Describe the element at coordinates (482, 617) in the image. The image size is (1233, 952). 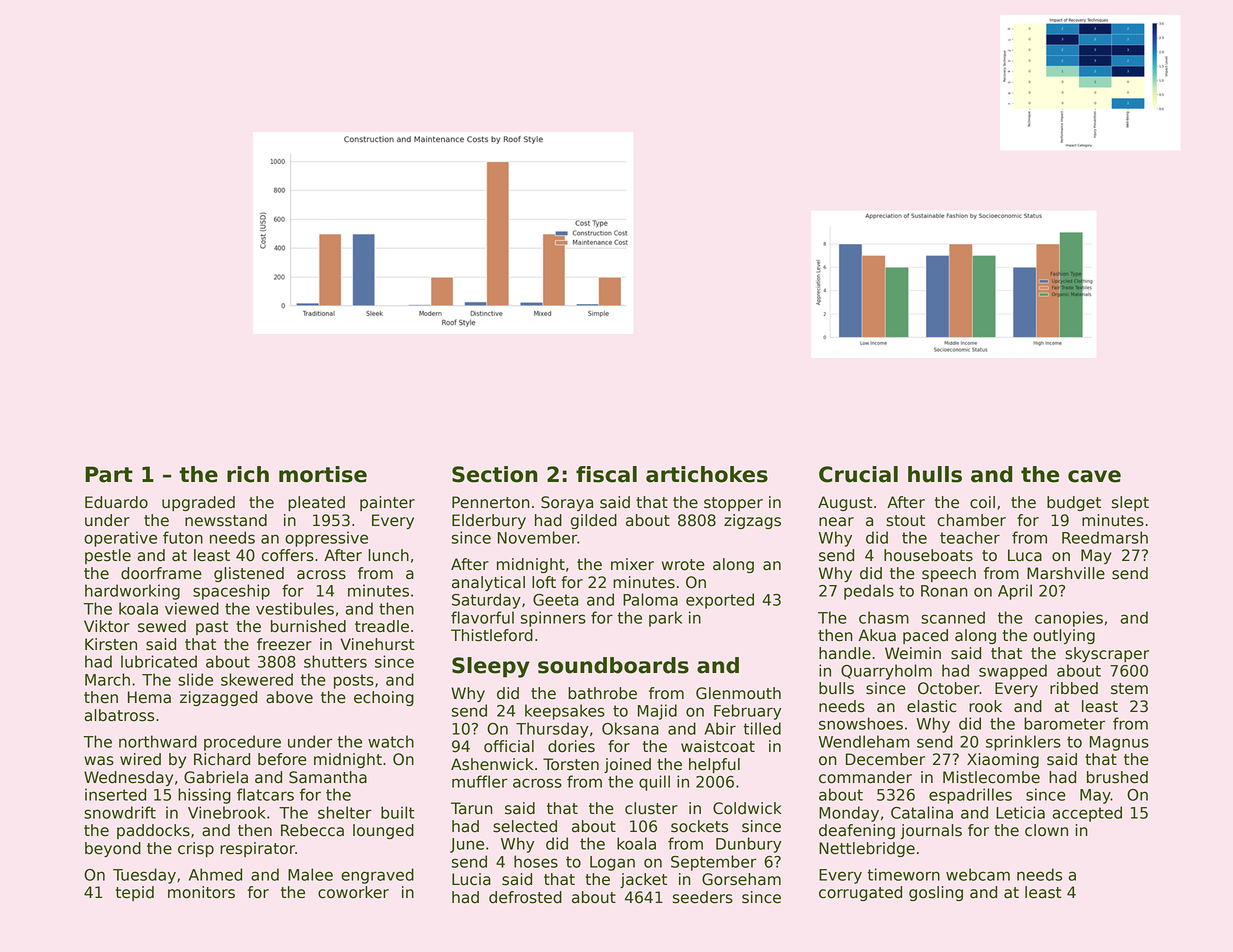
I see `flavorful` at that location.
